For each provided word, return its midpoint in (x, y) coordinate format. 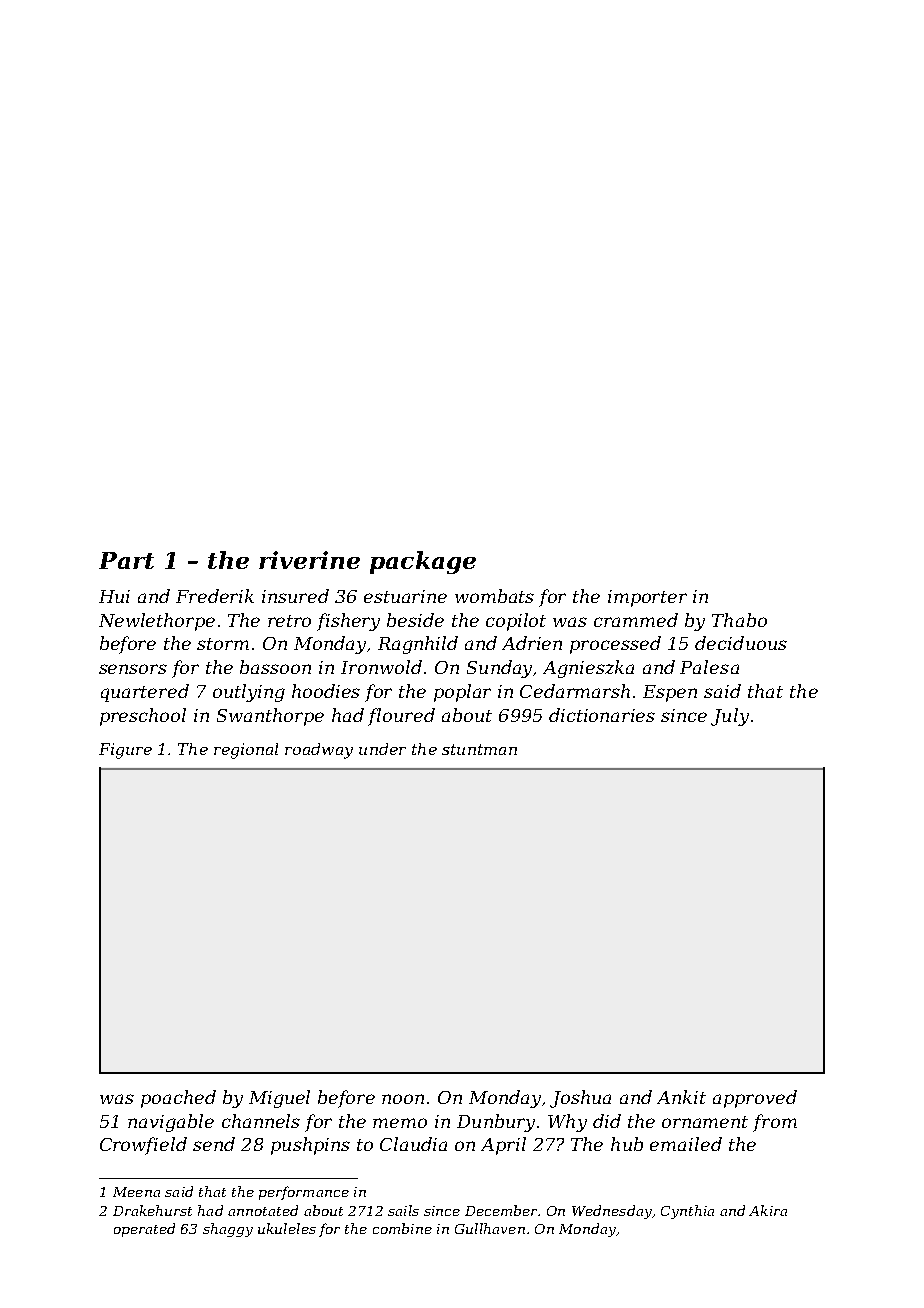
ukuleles (287, 1228)
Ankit (681, 1097)
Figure (125, 751)
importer (647, 598)
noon (403, 1099)
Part (126, 560)
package (423, 562)
